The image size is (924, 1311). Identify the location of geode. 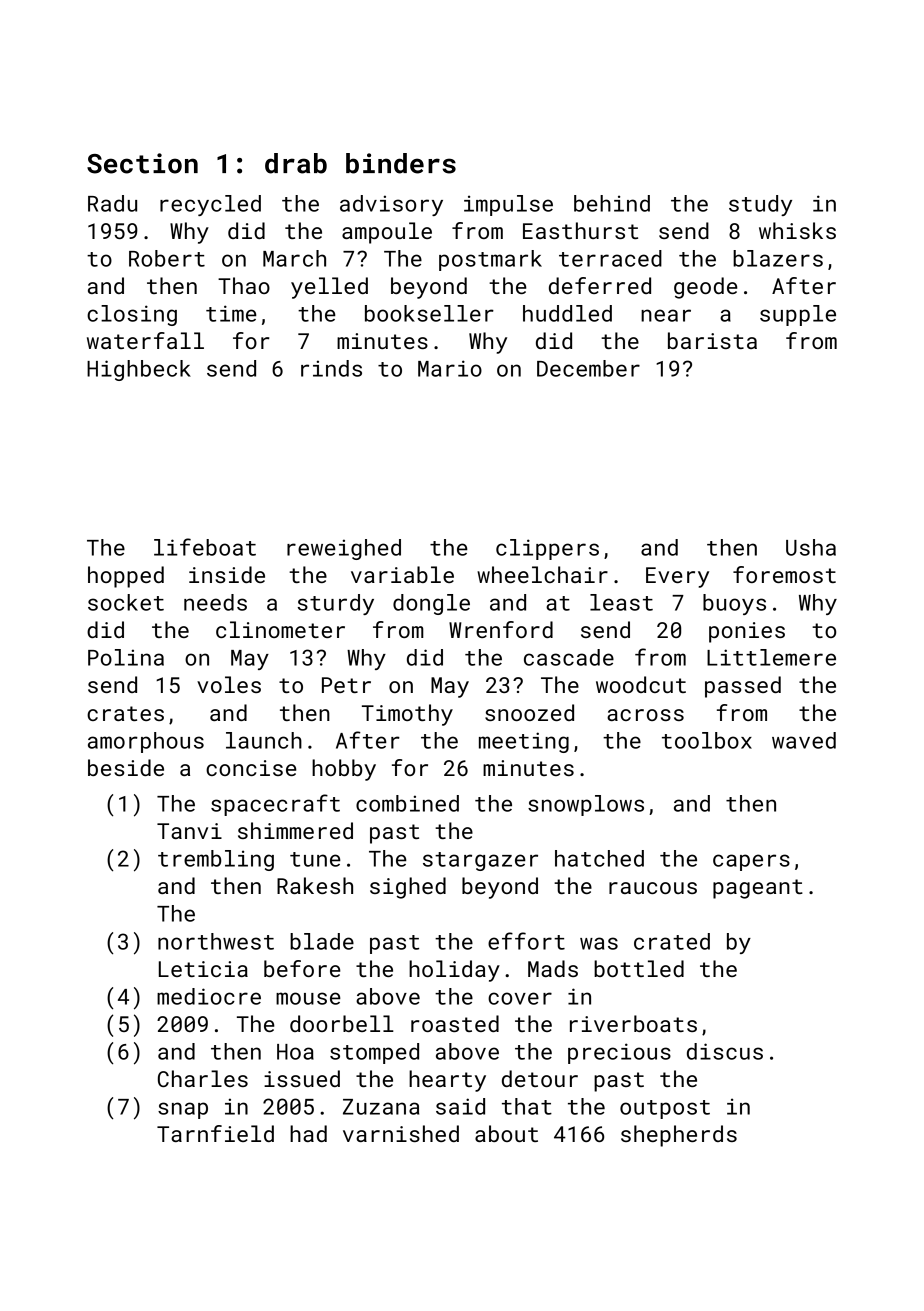
(706, 288).
